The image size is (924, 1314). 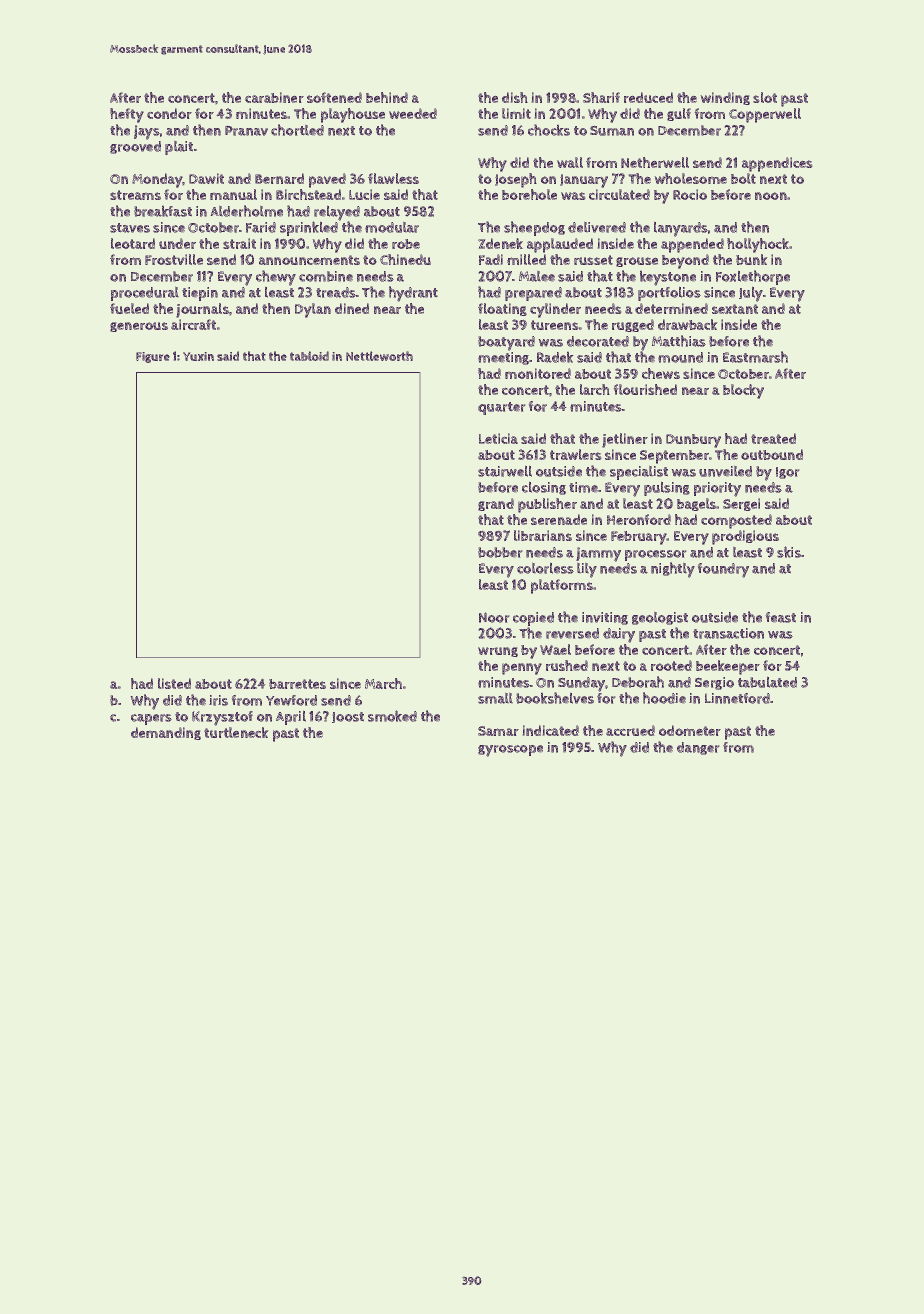 I want to click on circulated, so click(x=619, y=194).
